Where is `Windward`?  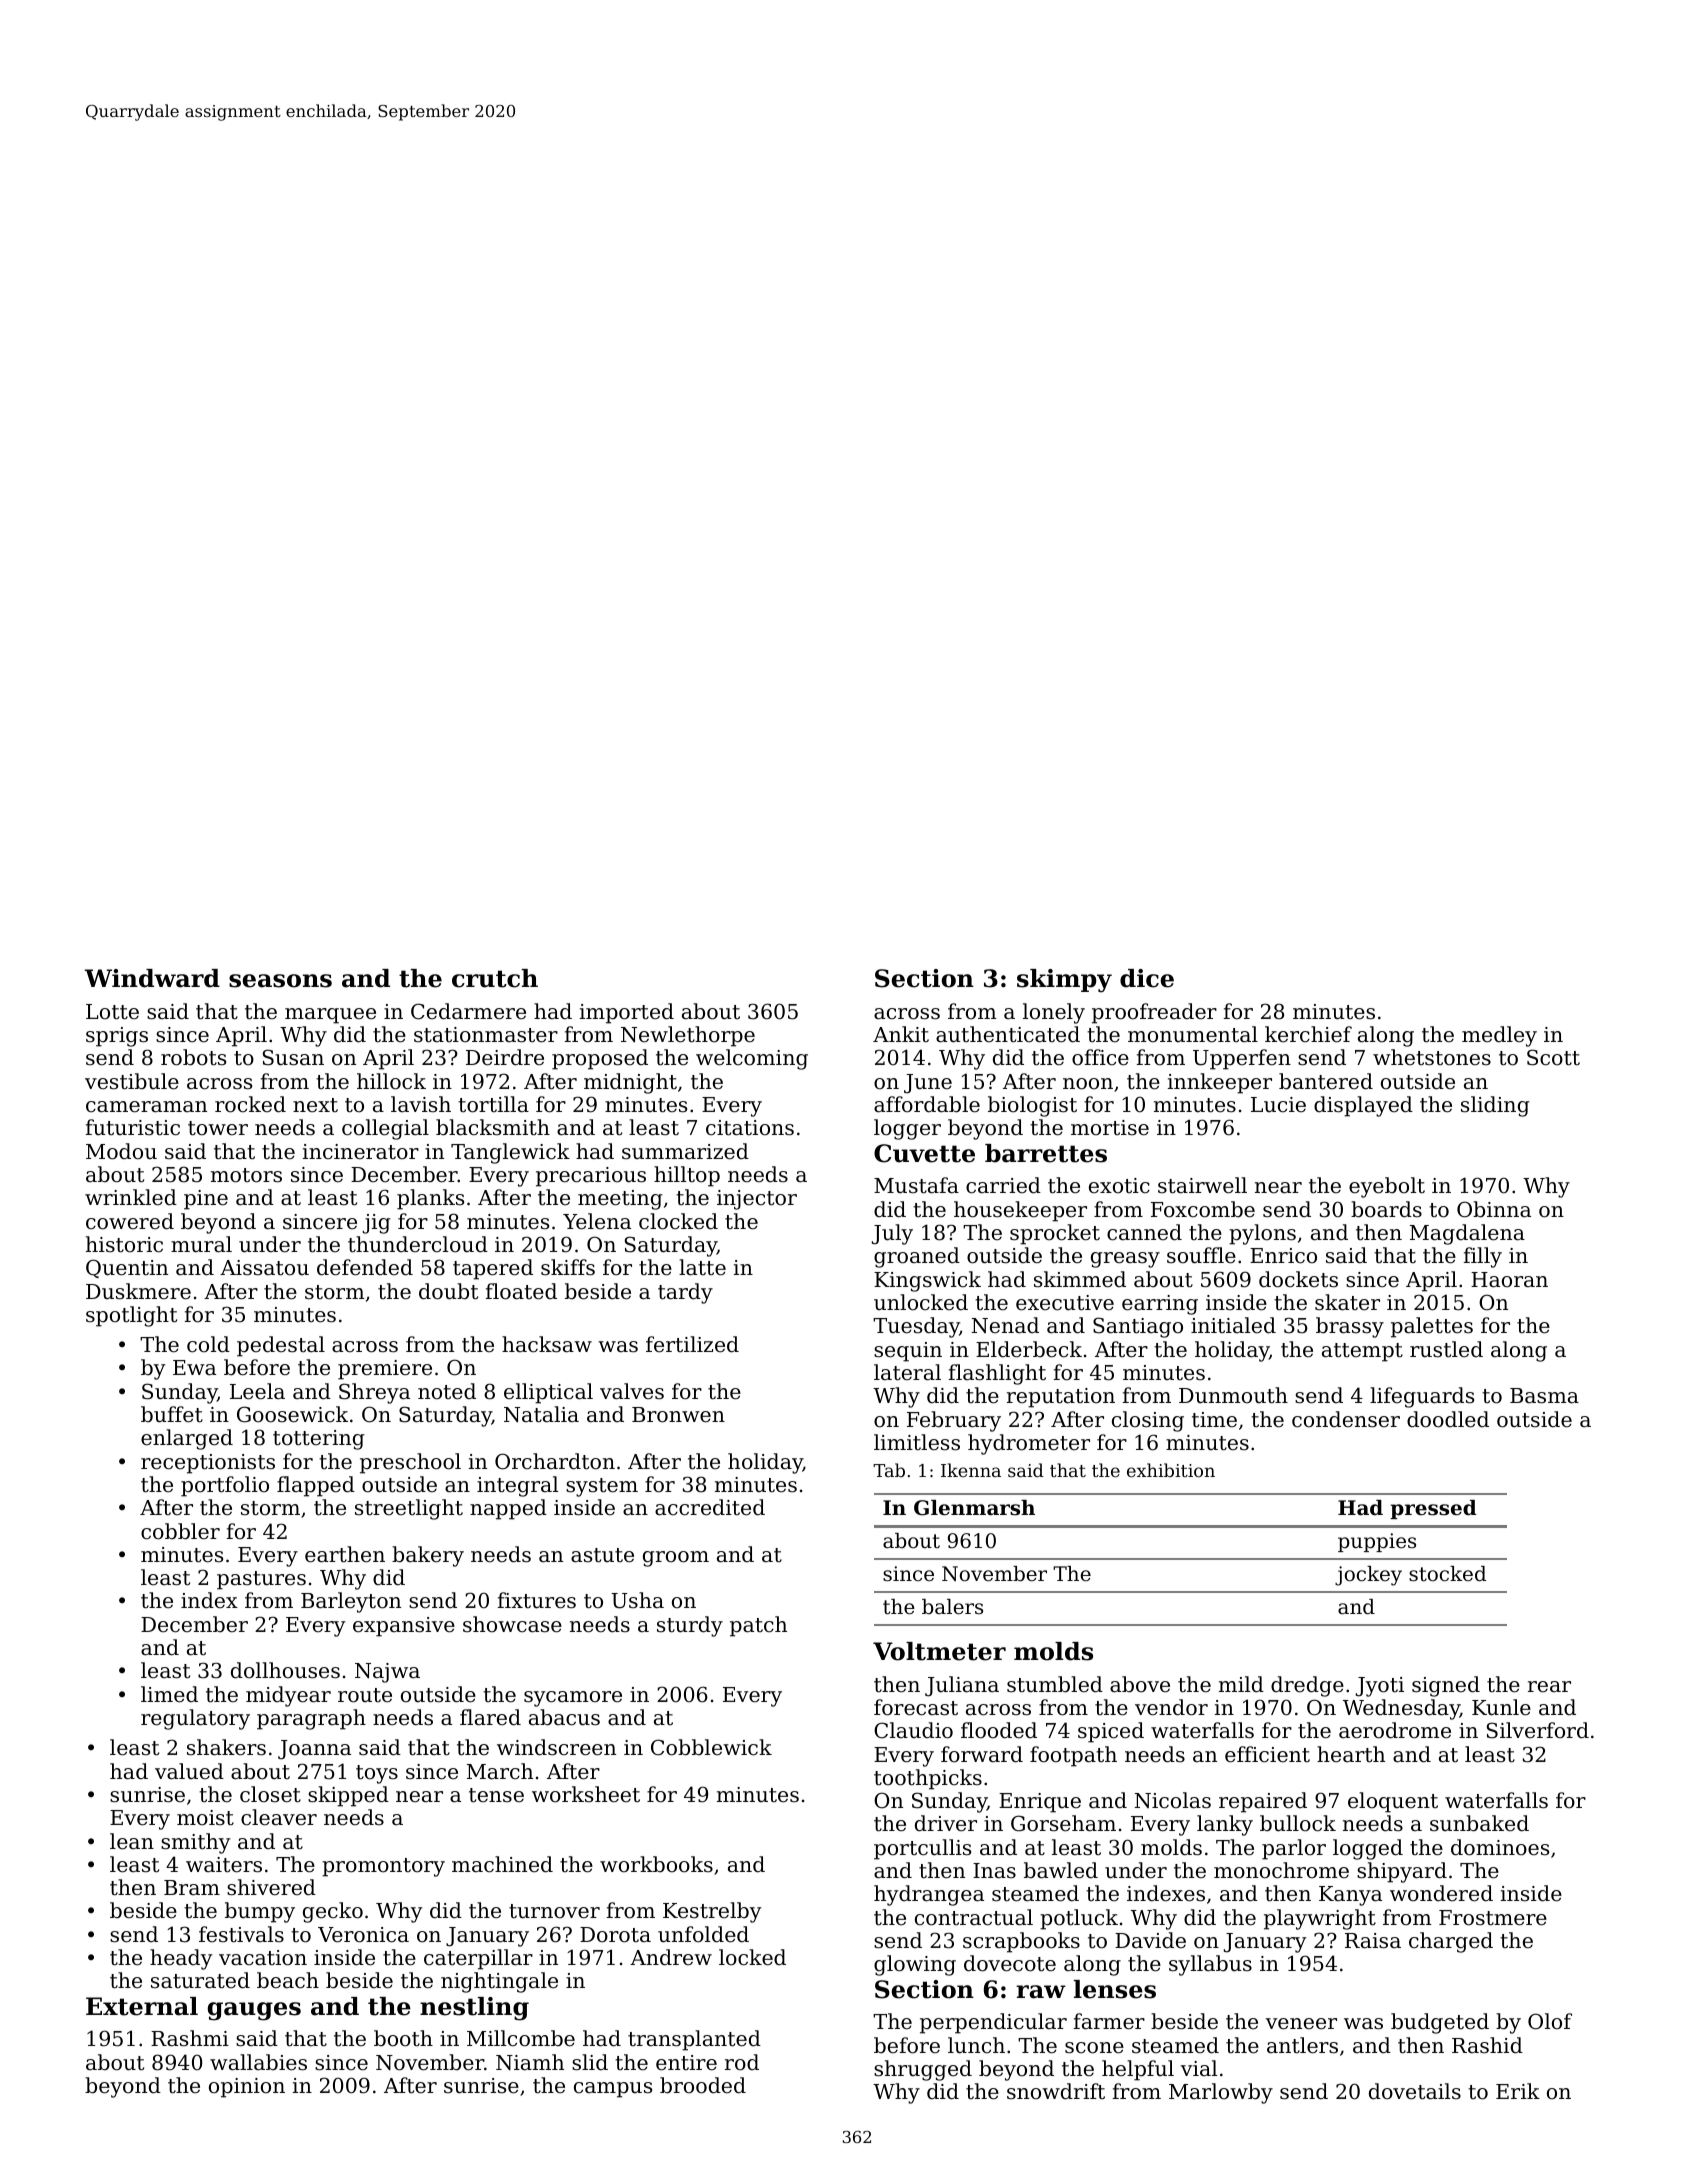 Windward is located at coordinates (152, 978).
